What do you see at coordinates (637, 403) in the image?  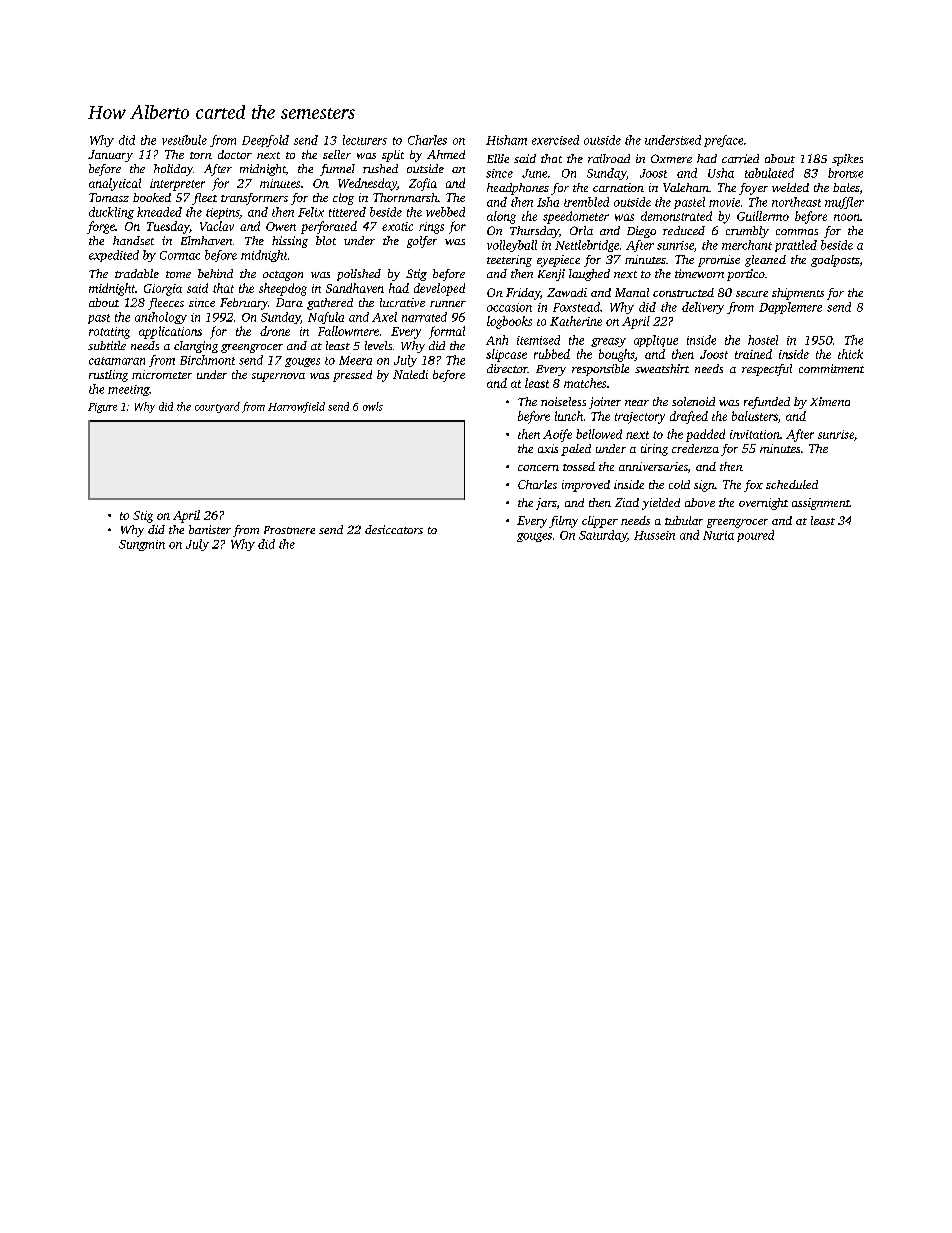 I see `near` at bounding box center [637, 403].
